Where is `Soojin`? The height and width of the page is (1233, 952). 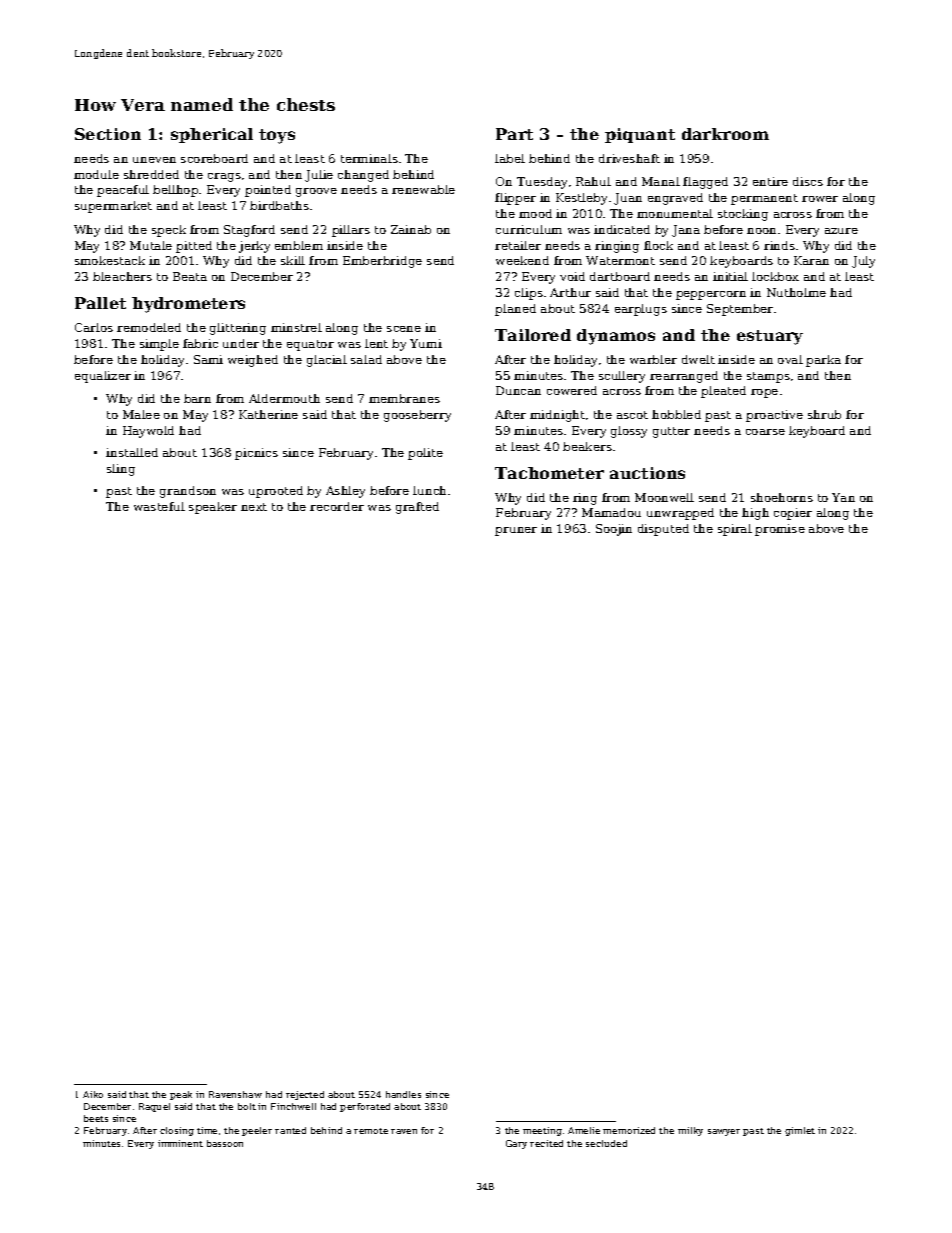 Soojin is located at coordinates (614, 530).
